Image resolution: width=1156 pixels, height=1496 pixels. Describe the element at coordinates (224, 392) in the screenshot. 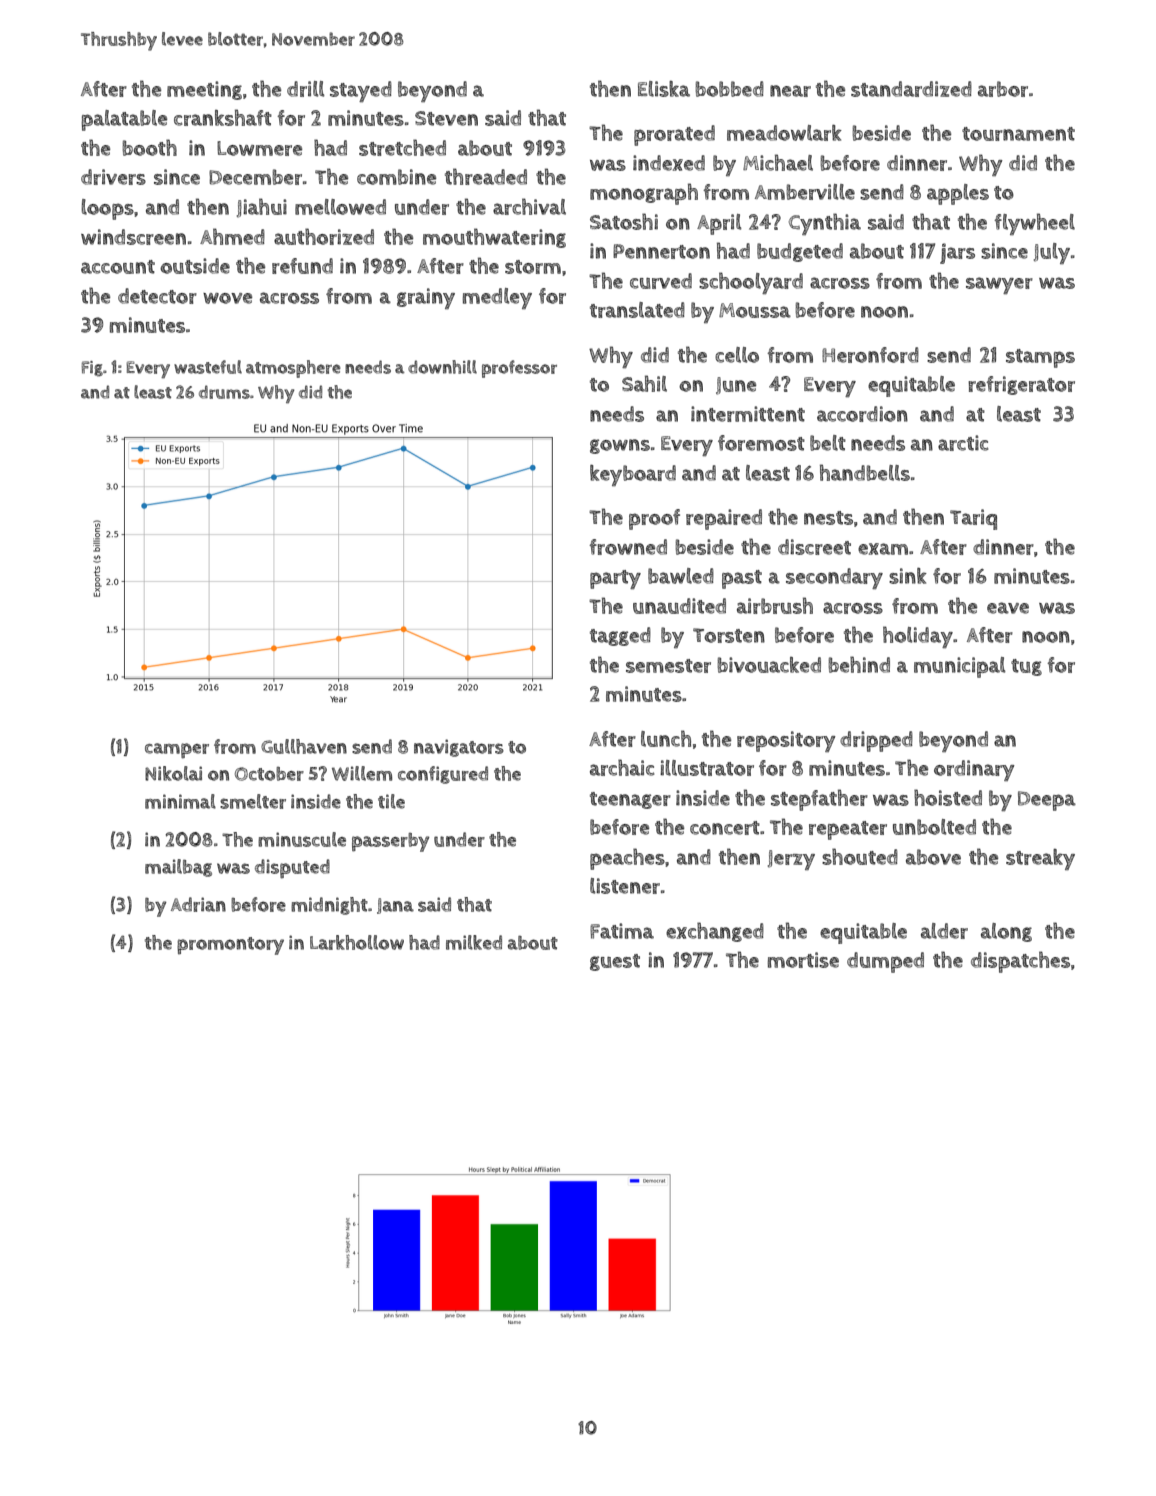

I see `drums` at that location.
